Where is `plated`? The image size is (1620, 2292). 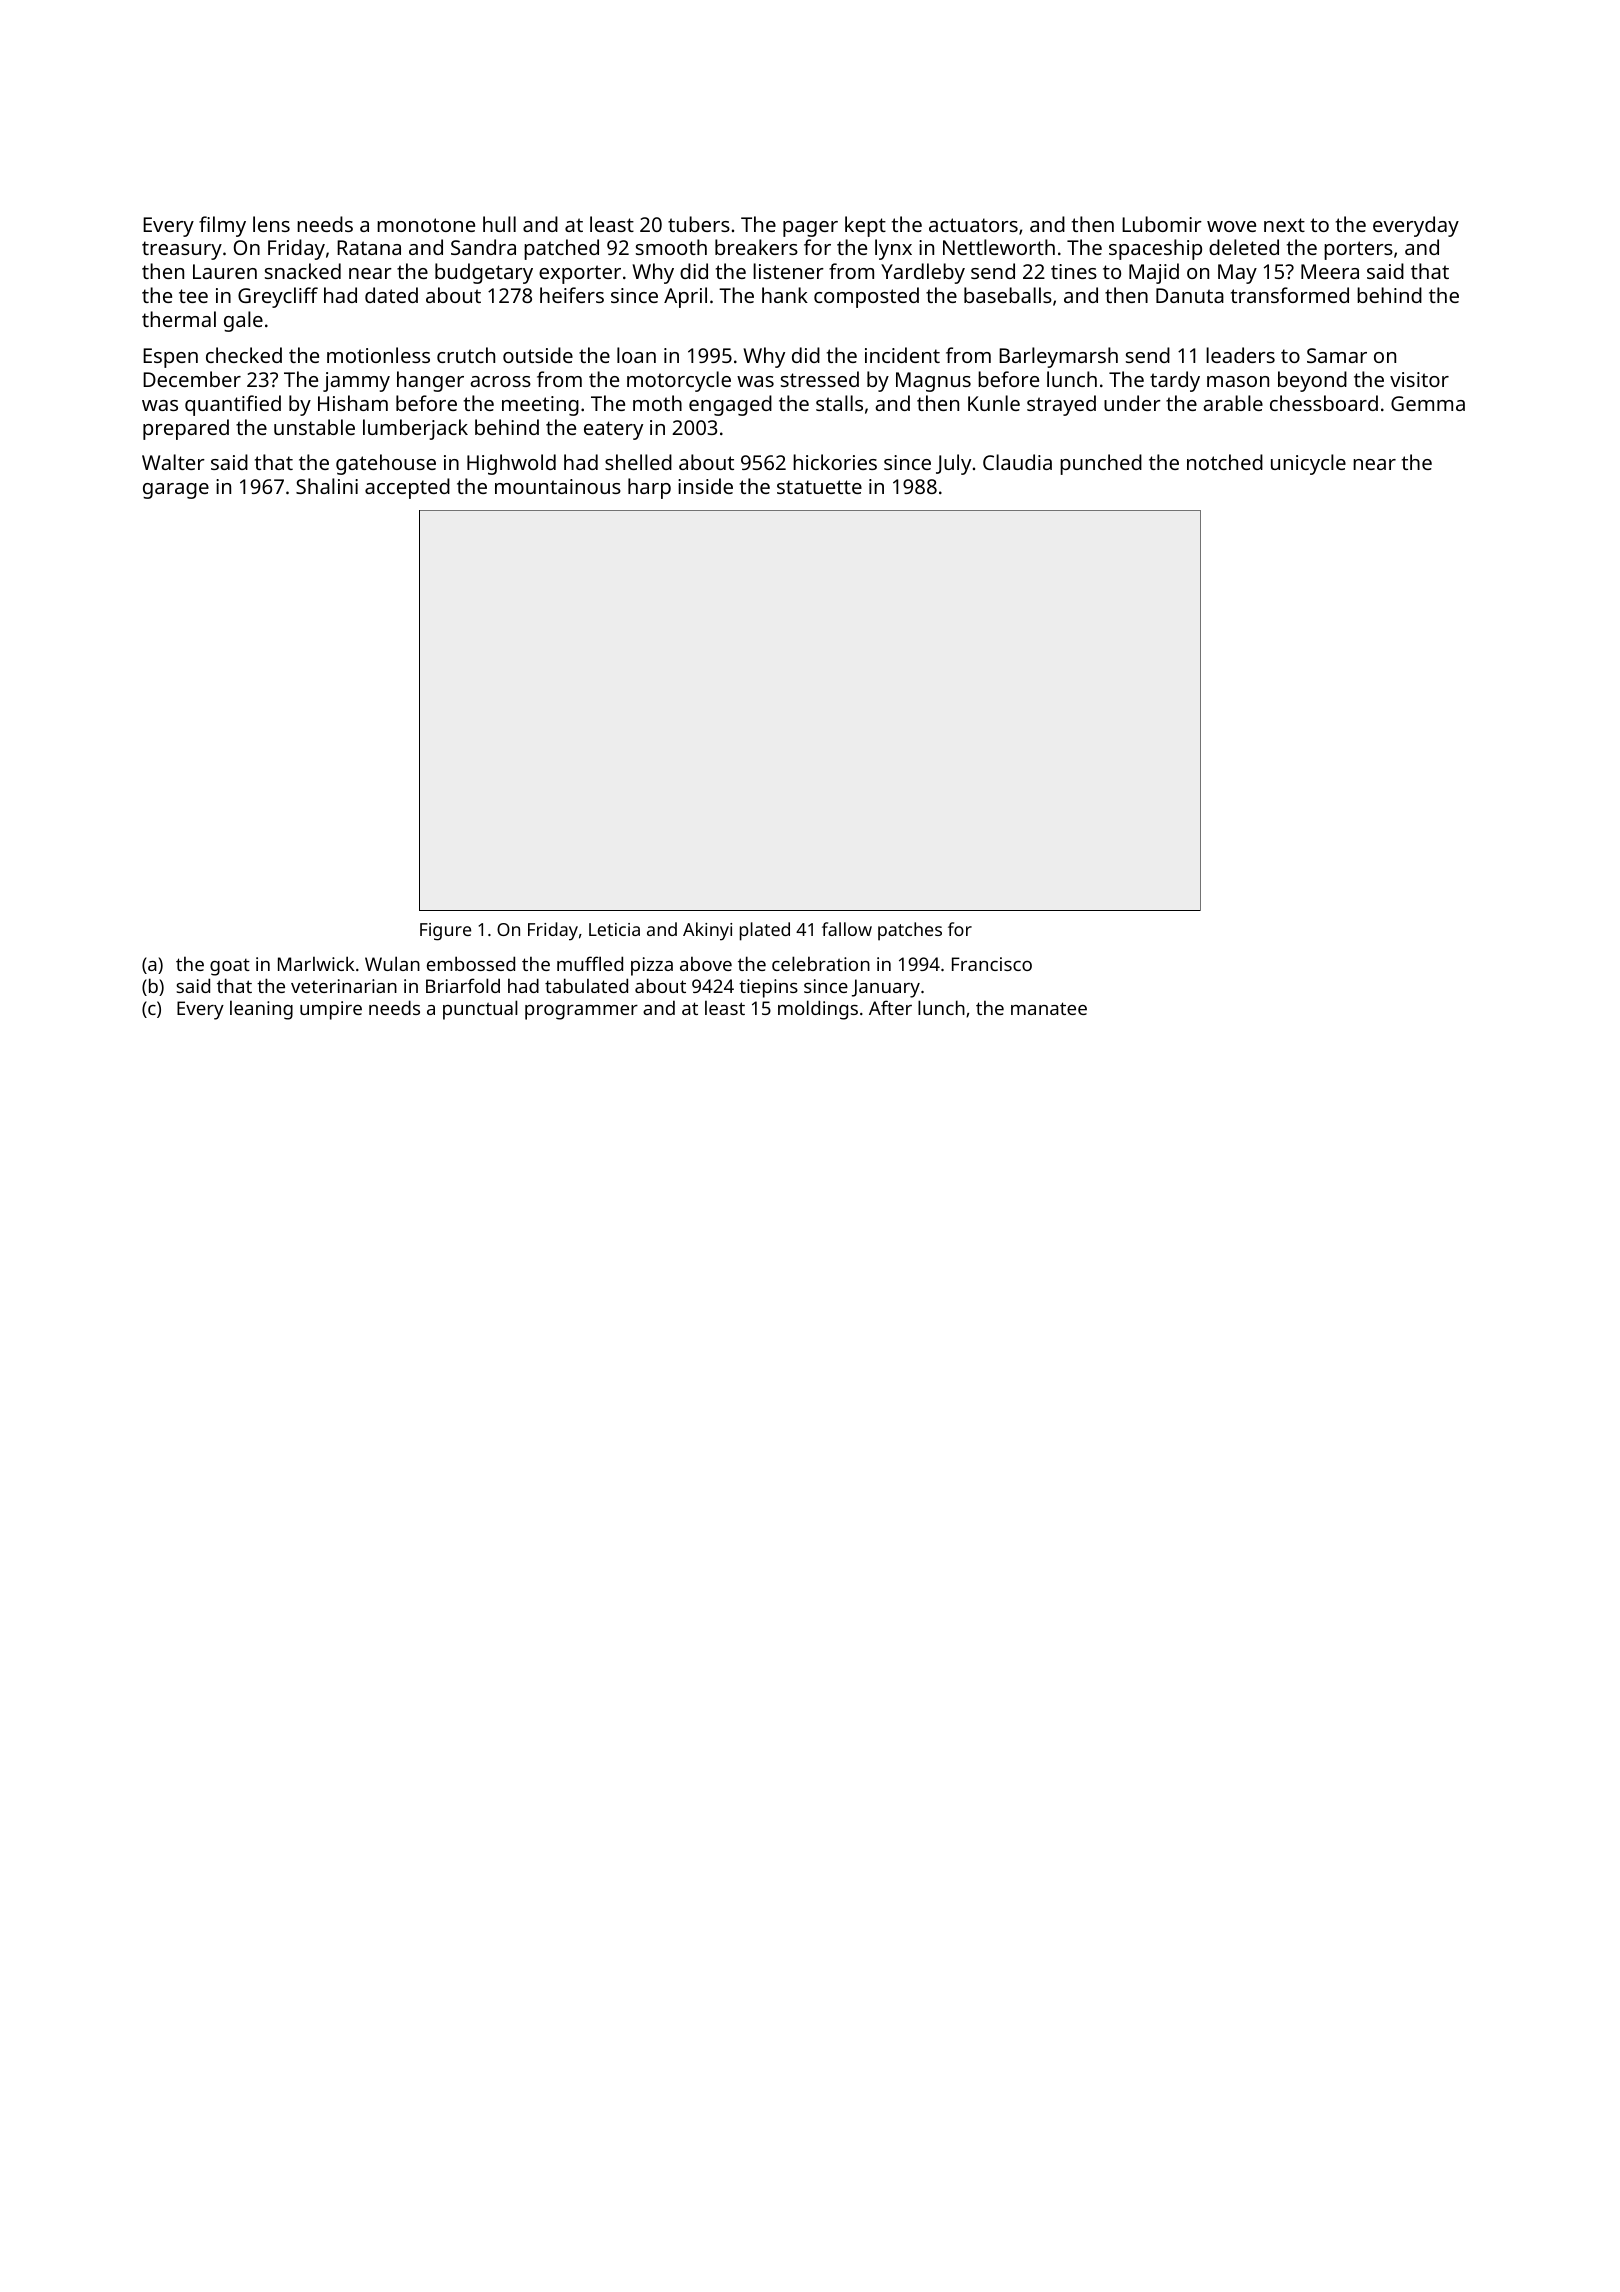
plated is located at coordinates (765, 931).
